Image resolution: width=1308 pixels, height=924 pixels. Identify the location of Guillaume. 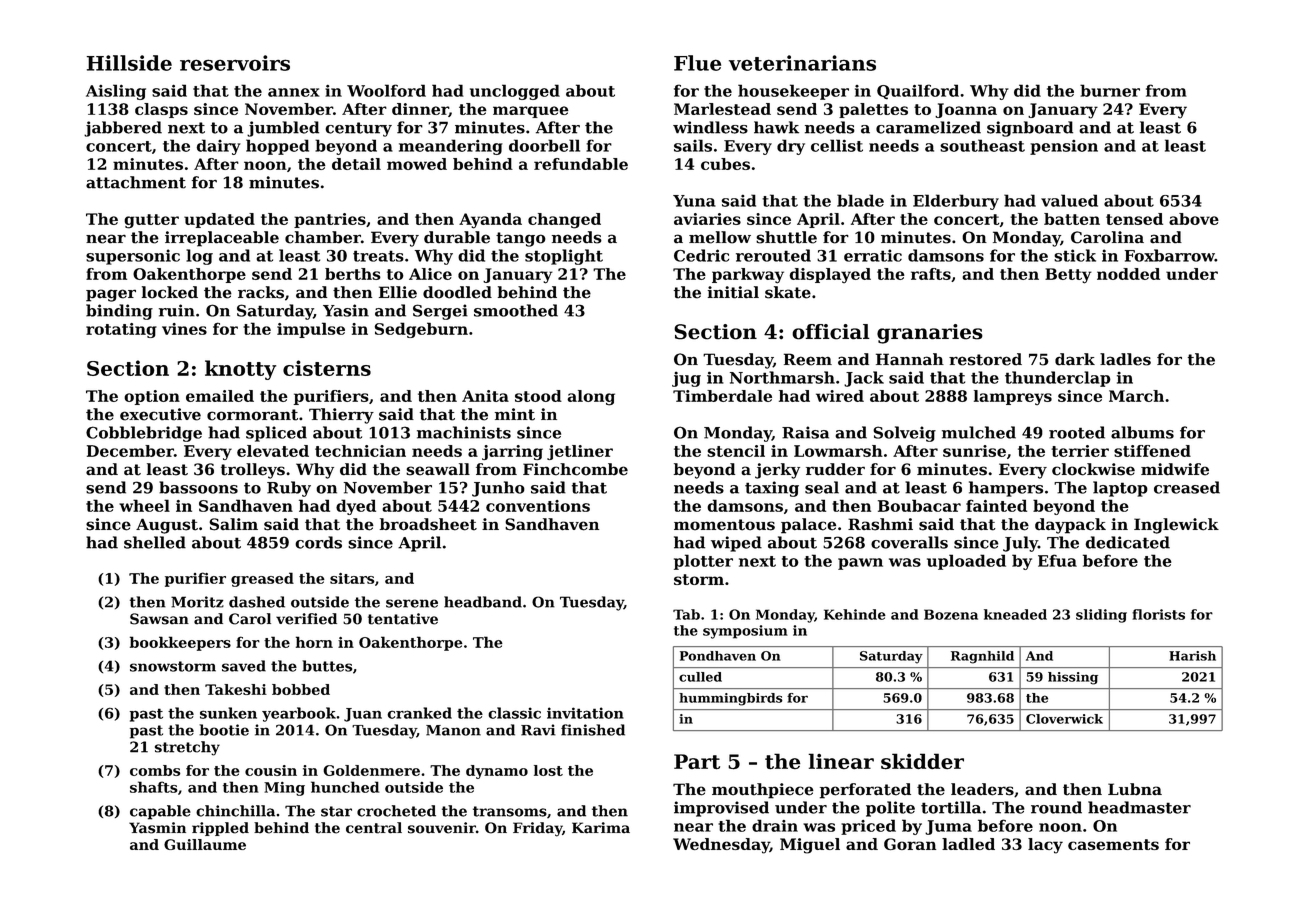
(205, 844).
